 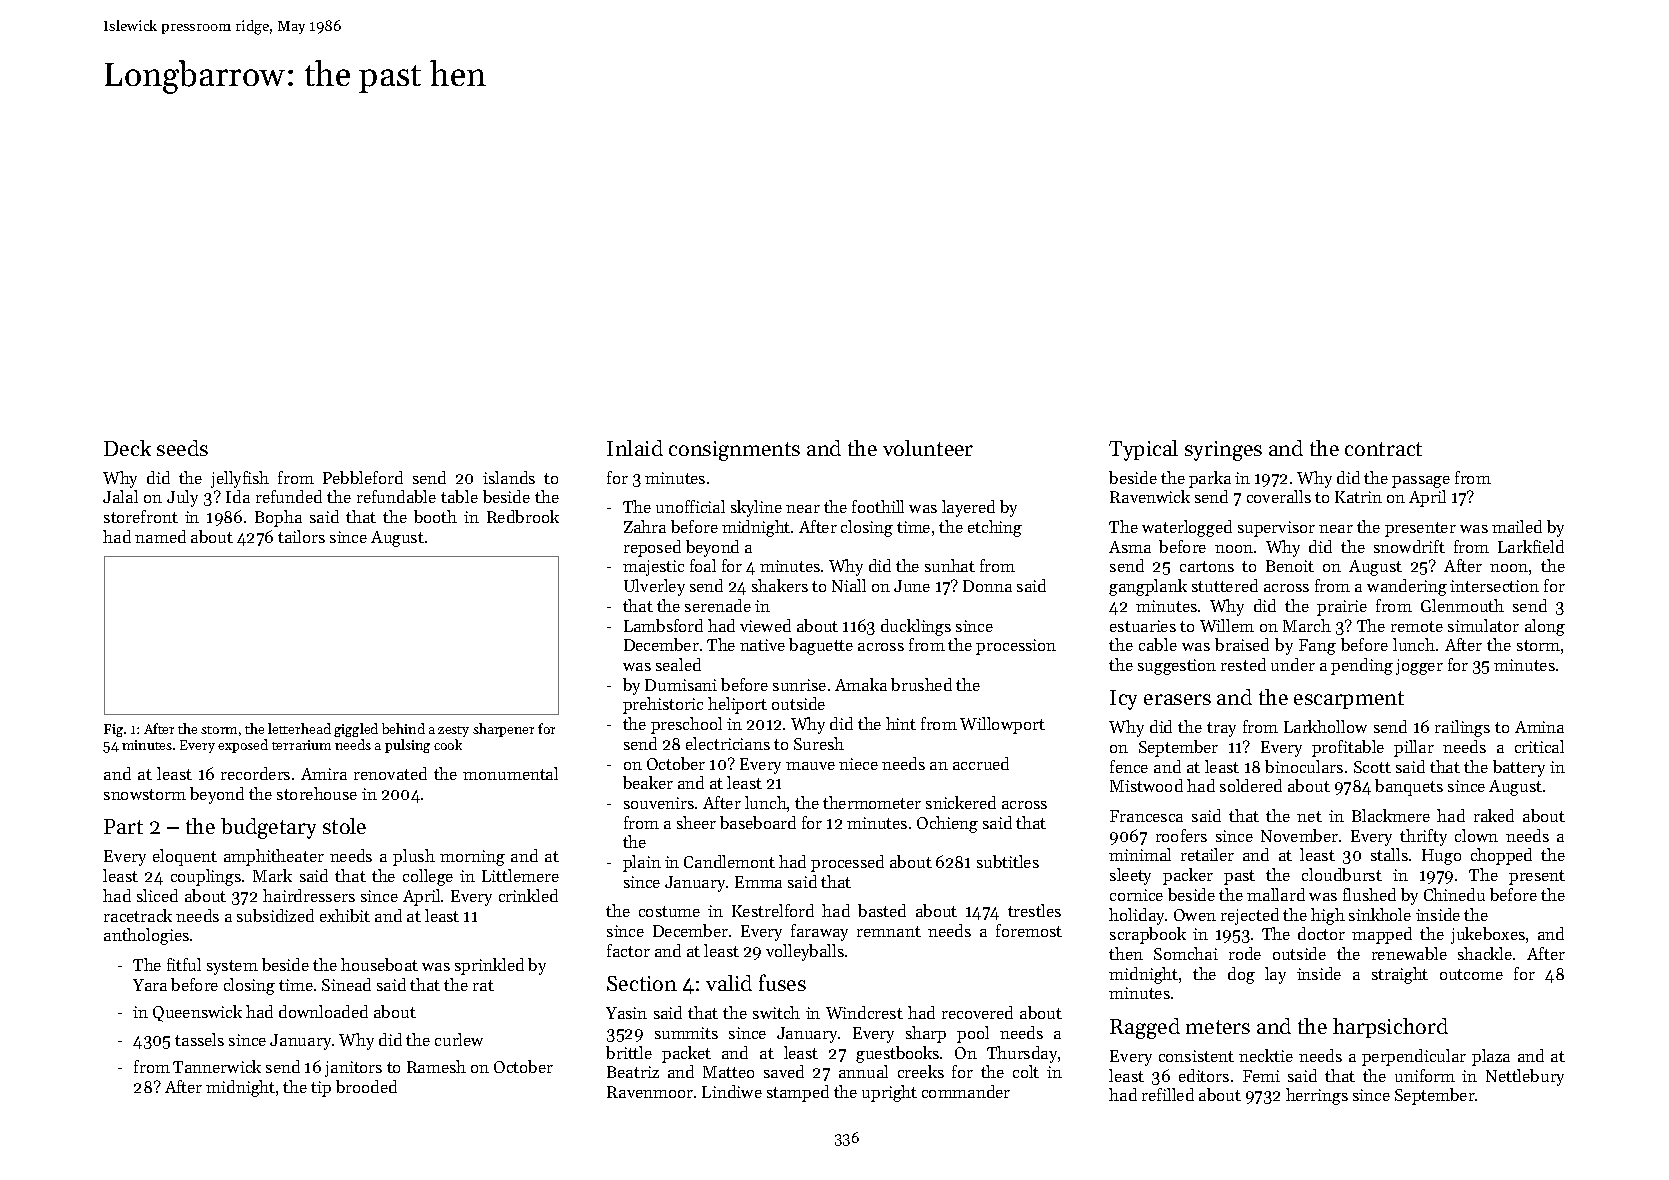 I want to click on tip, so click(x=321, y=1089).
